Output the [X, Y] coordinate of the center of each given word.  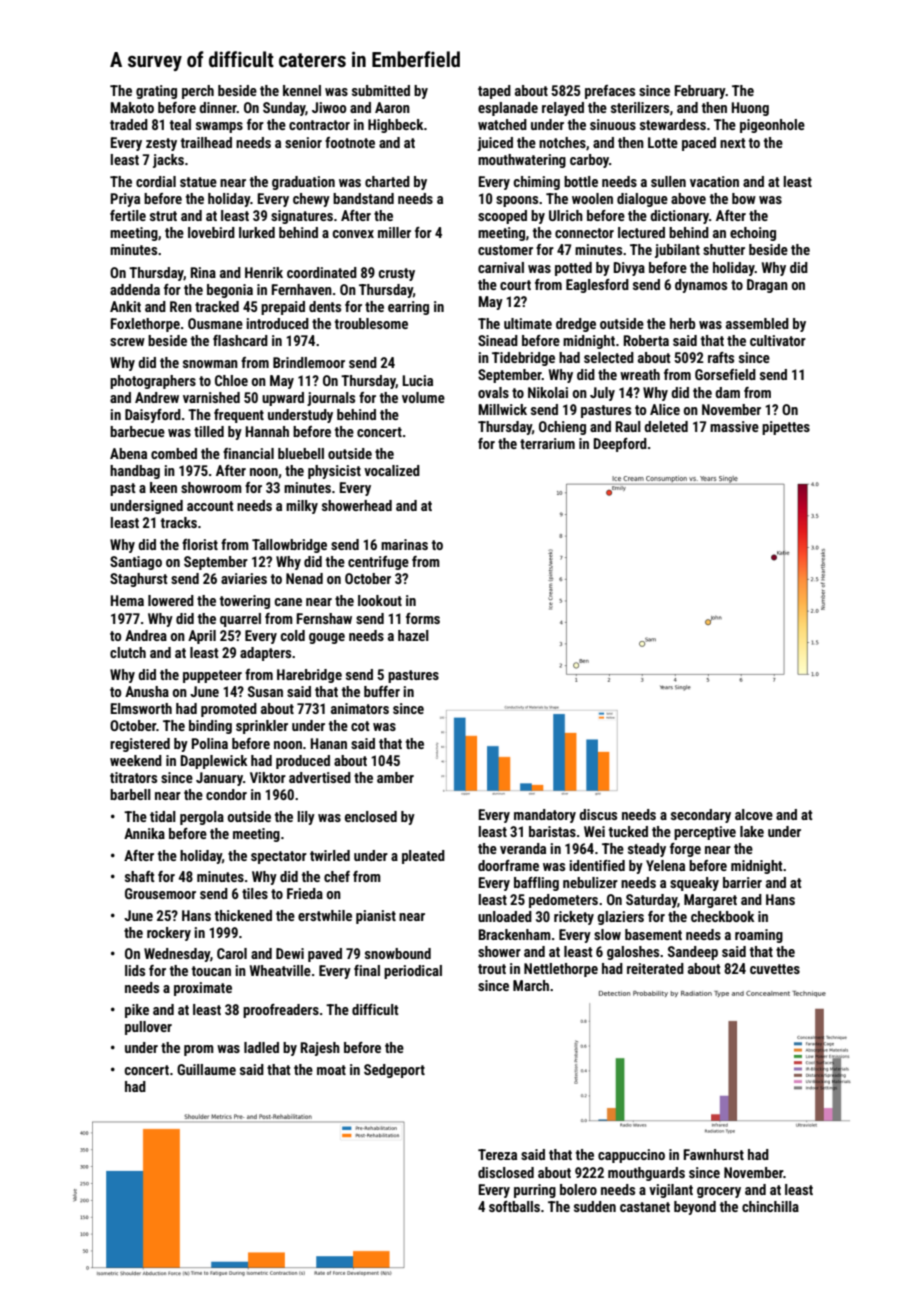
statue [198, 182]
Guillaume [206, 1069]
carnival [501, 267]
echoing [753, 234]
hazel [413, 635]
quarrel [240, 620]
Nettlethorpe [561, 970]
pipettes [786, 428]
